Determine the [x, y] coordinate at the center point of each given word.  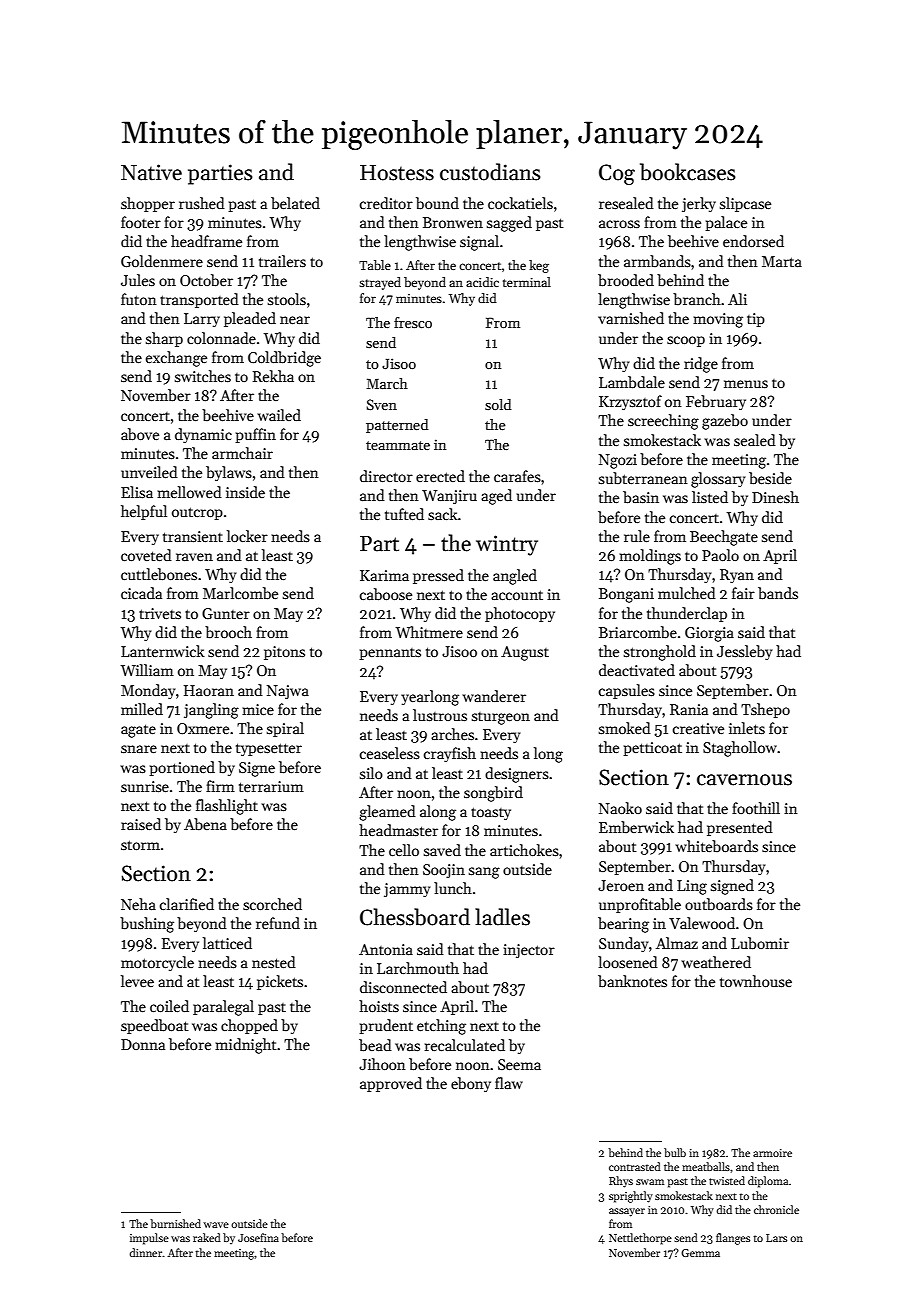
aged [496, 497]
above [140, 434]
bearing [623, 925]
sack [443, 514]
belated [295, 203]
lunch [453, 888]
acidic [482, 282]
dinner [146, 1252]
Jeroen [621, 885]
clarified [187, 904]
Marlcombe [240, 593]
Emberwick [636, 827]
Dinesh [775, 497]
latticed [227, 943]
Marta [782, 261]
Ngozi [618, 461]
